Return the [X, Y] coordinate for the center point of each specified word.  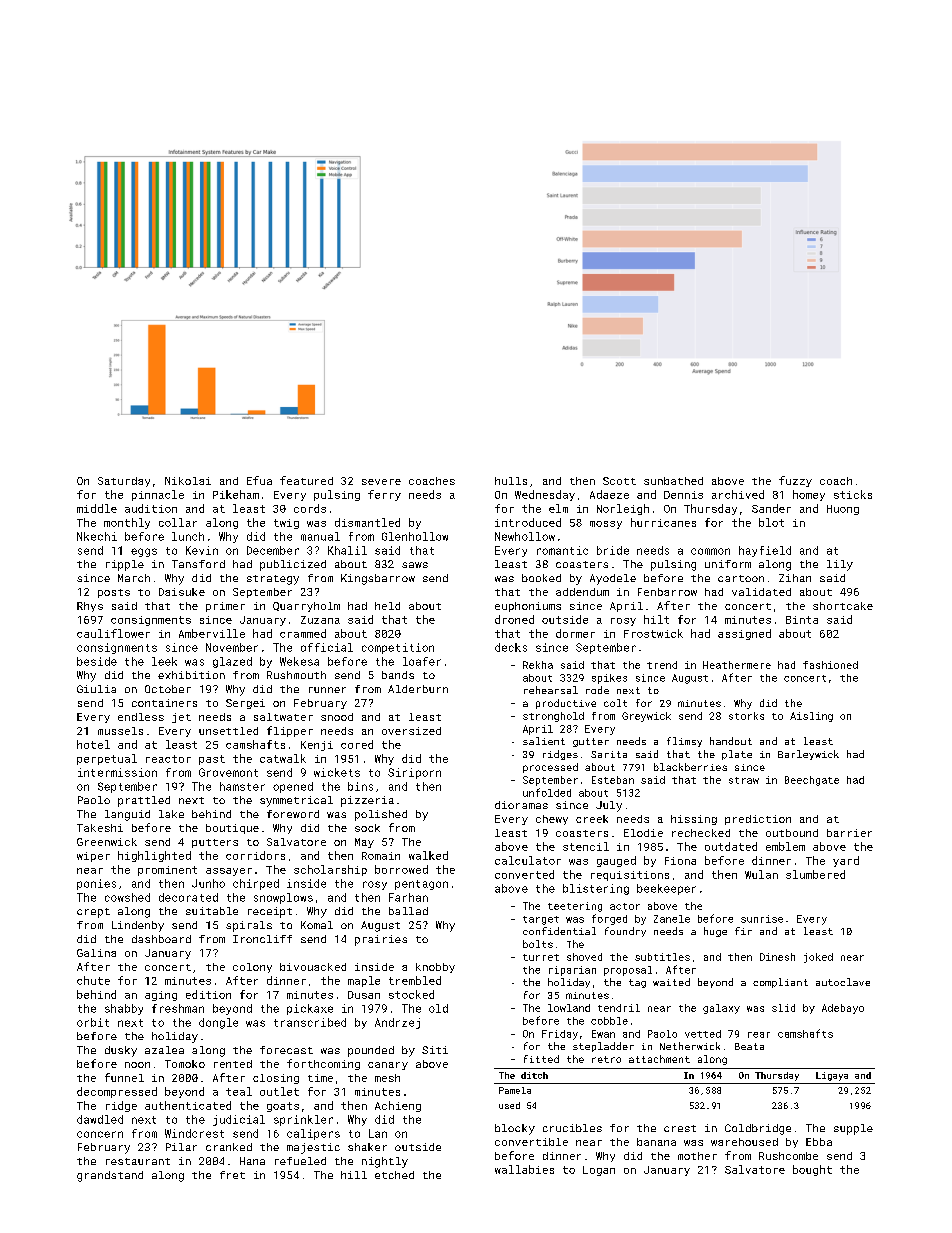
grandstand [110, 1176]
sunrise [762, 919]
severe [381, 482]
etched [394, 1175]
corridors [255, 855]
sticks [853, 494]
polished [381, 815]
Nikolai [188, 481]
